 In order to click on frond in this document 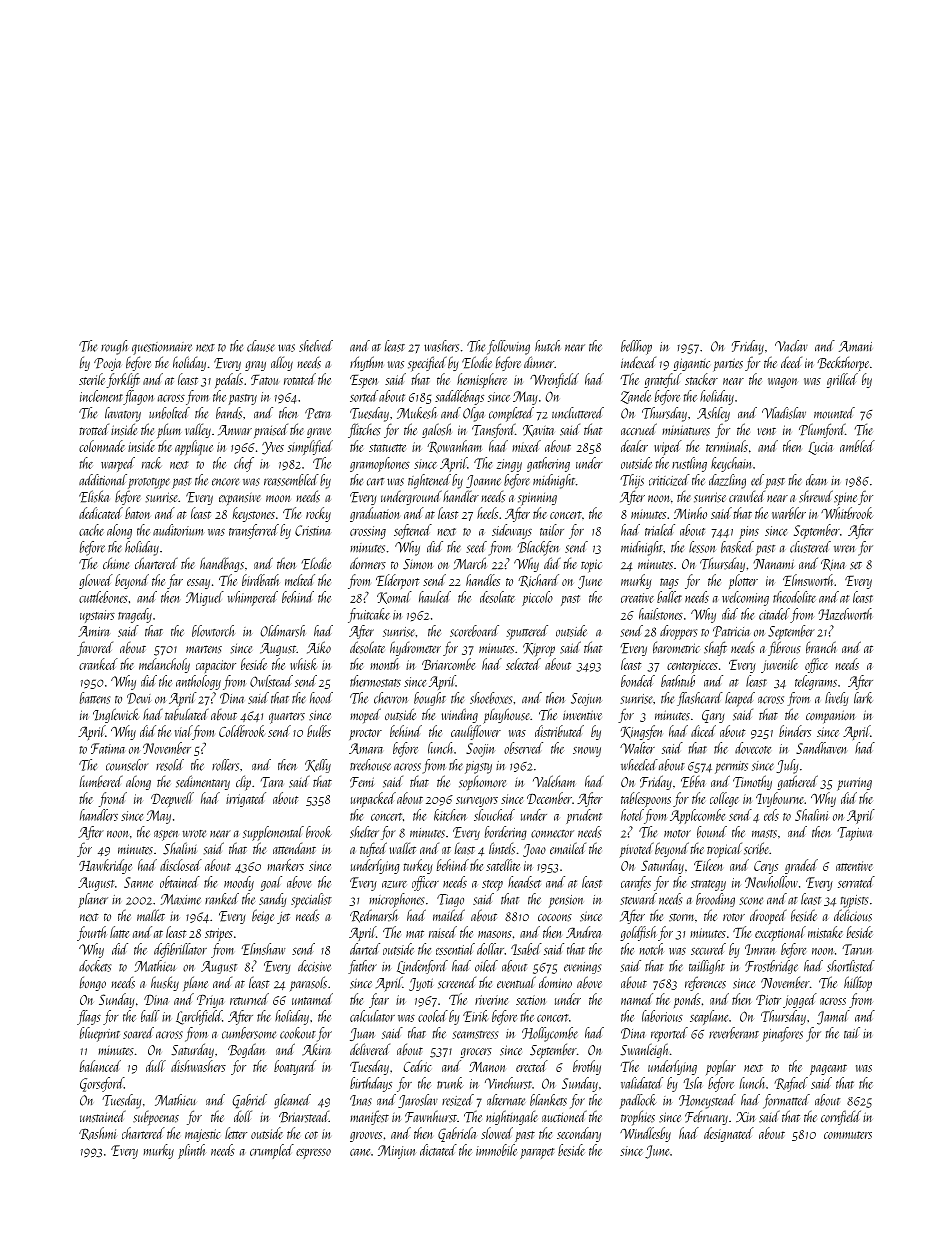, I will do `click(112, 799)`.
